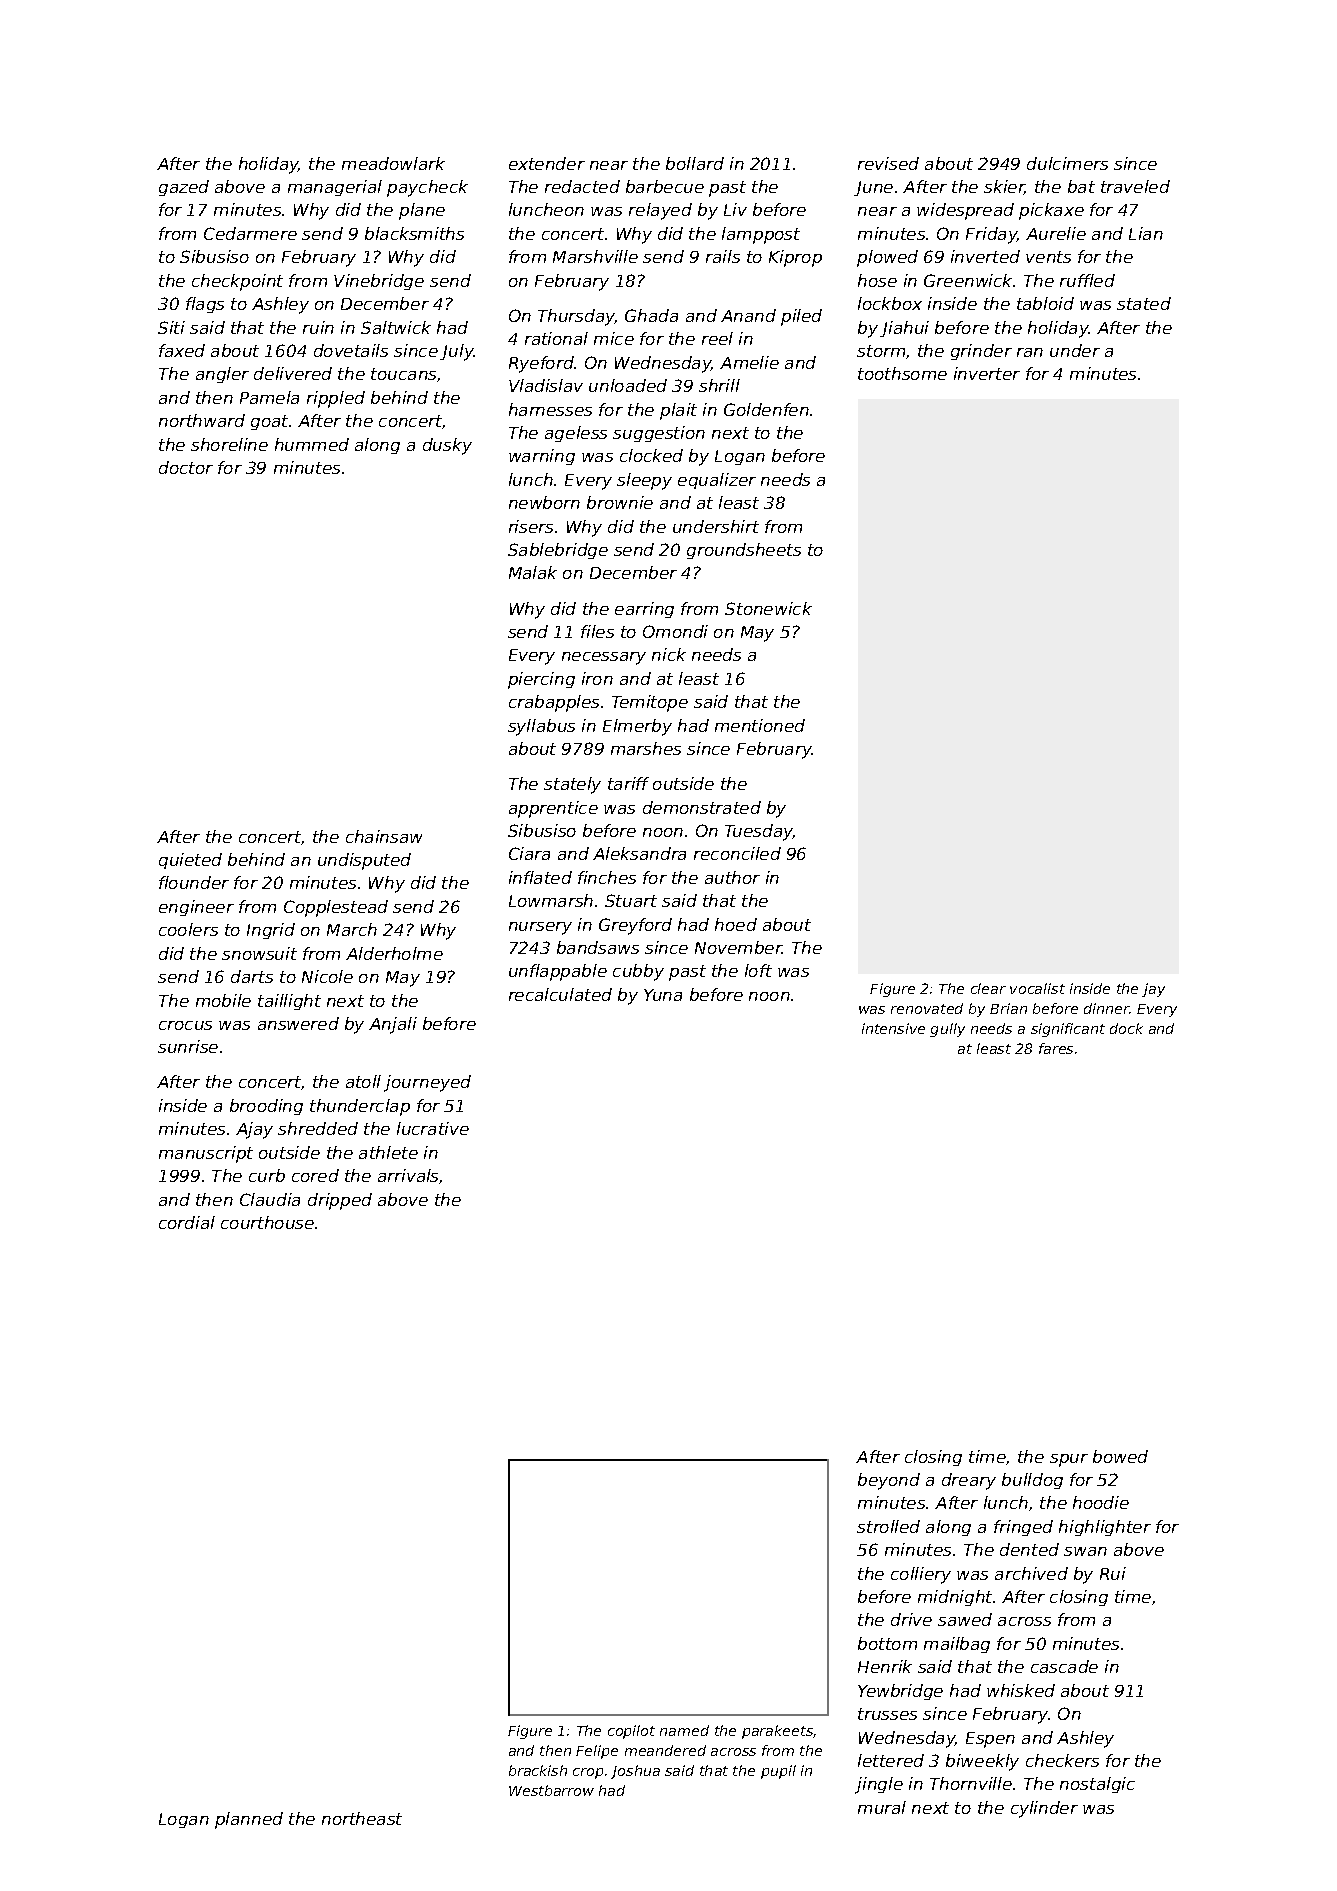 This screenshot has width=1337, height=1891. Describe the element at coordinates (1146, 233) in the screenshot. I see `Lian` at that location.
